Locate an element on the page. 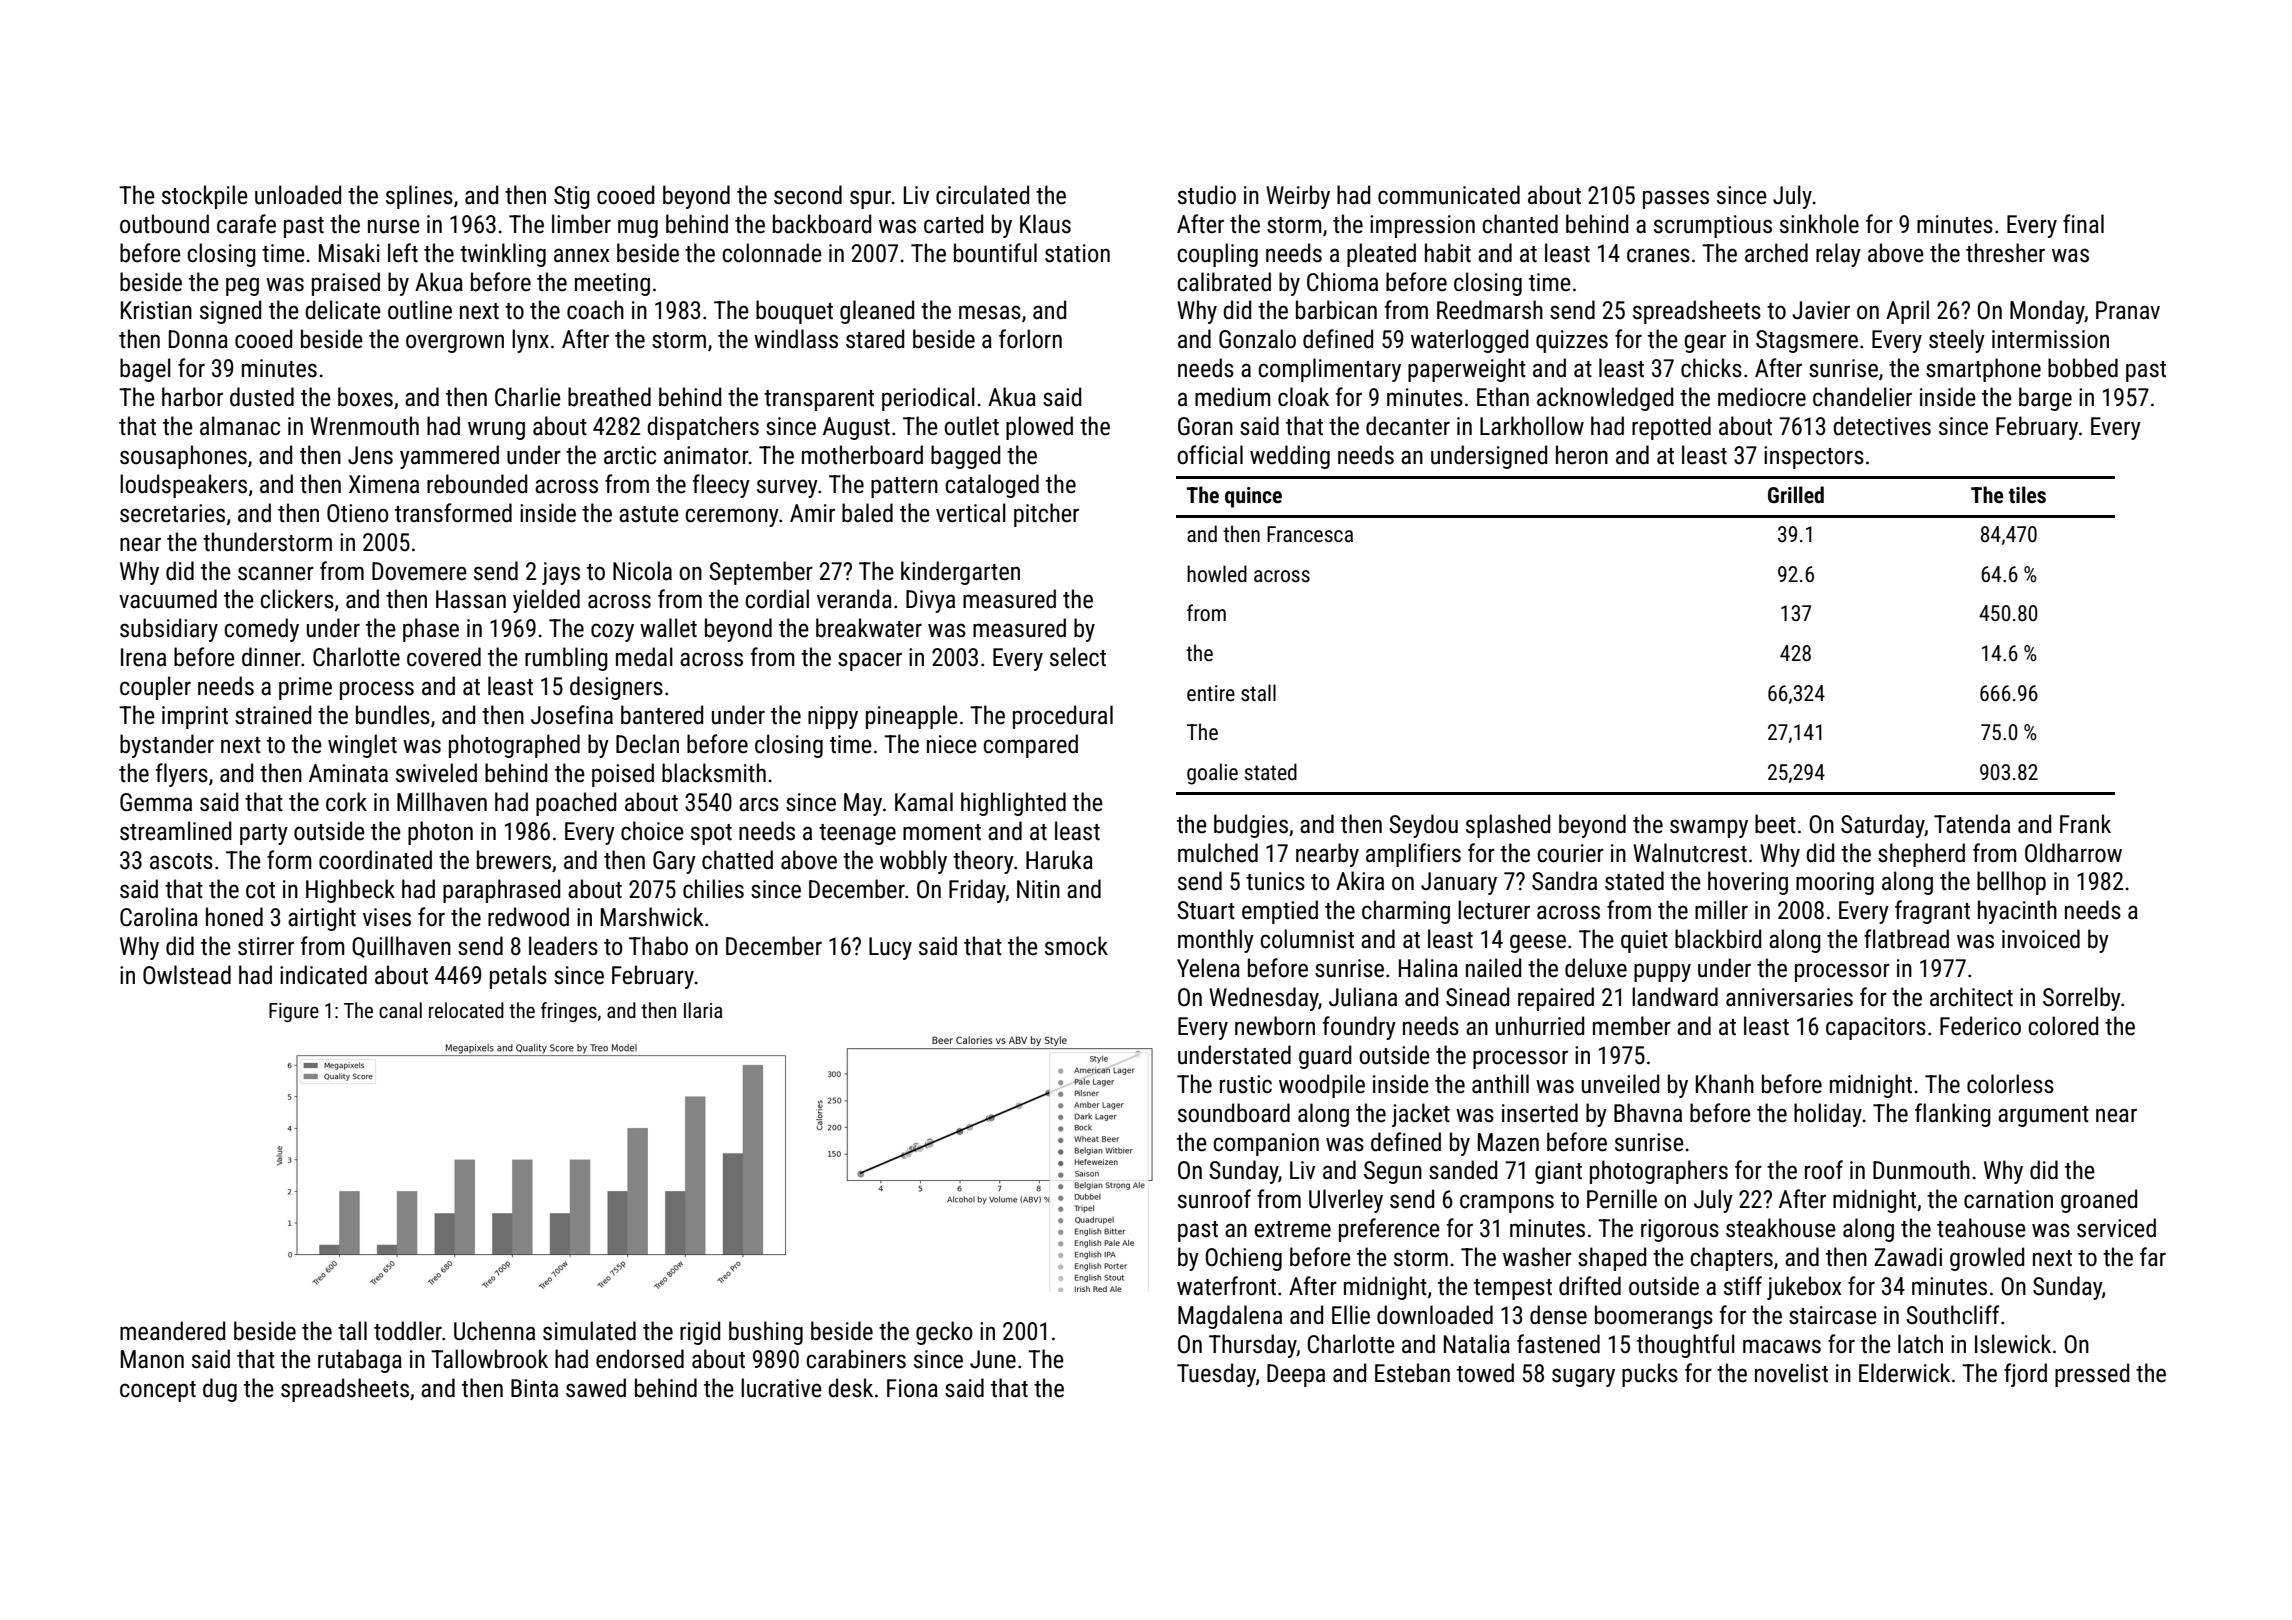  circulated is located at coordinates (982, 195).
